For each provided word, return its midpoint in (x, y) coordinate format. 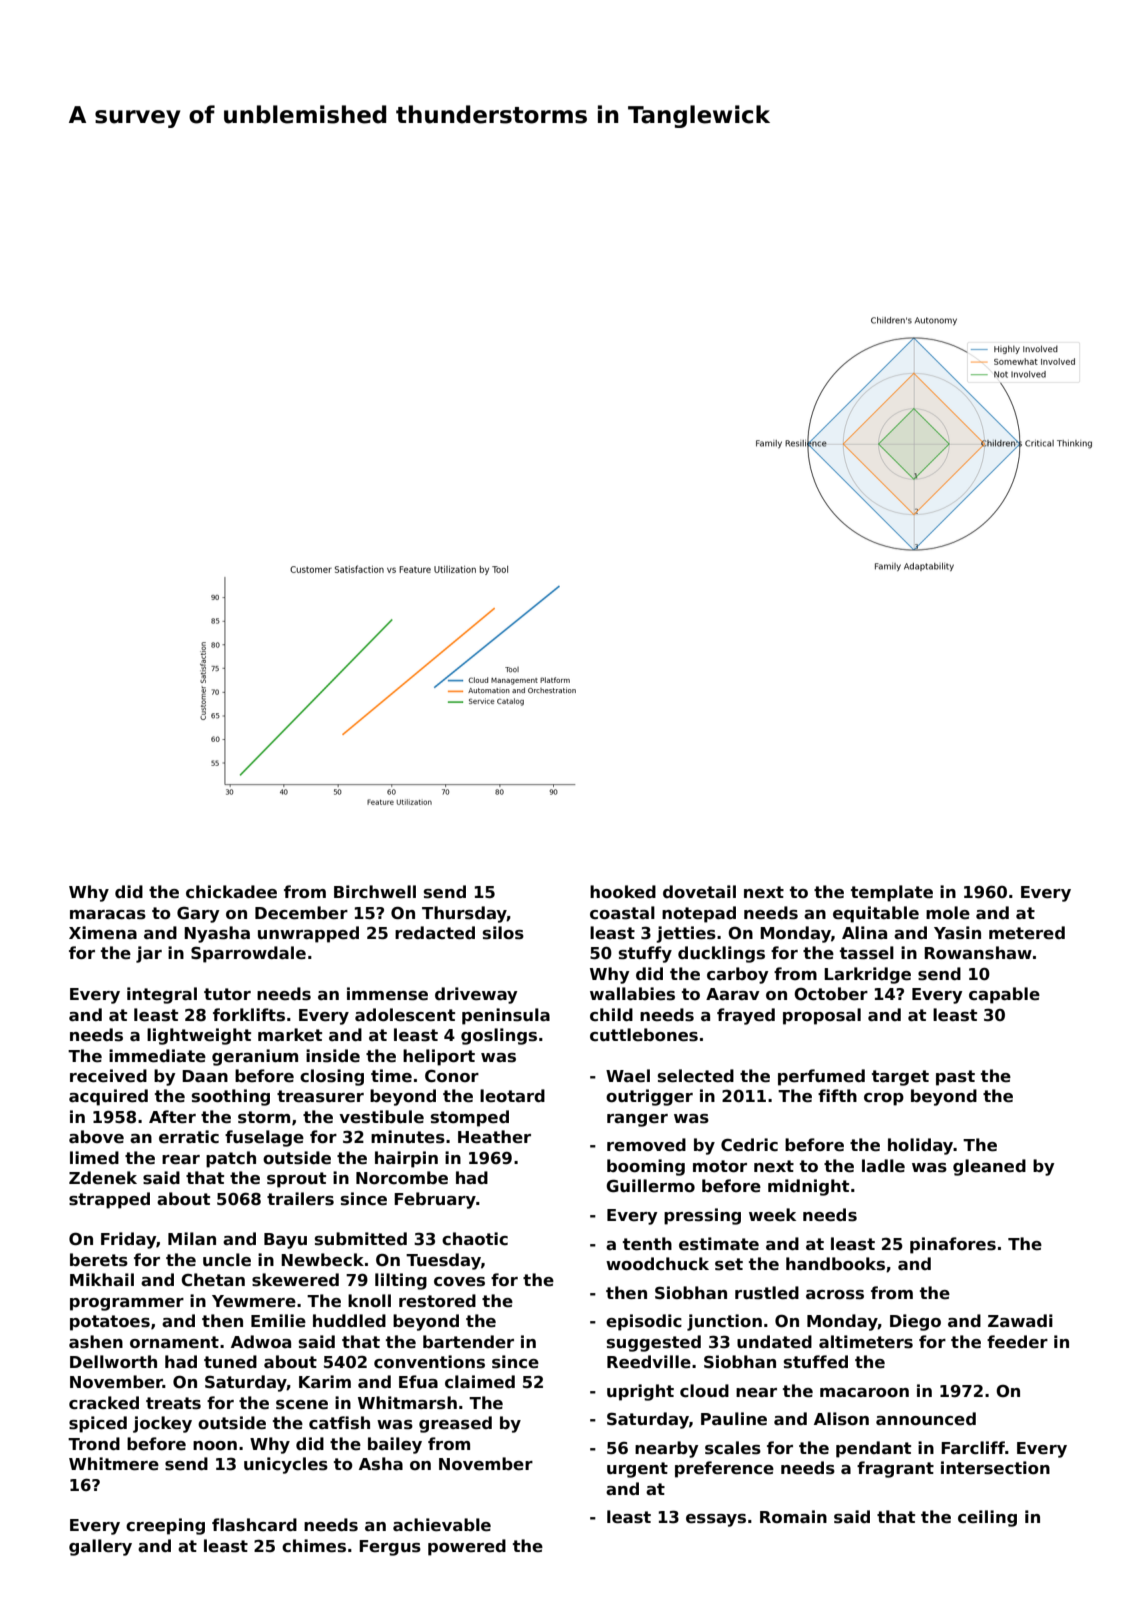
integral (162, 995)
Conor (452, 1076)
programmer (127, 1304)
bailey (395, 1445)
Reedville (649, 1362)
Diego (915, 1322)
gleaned (989, 1167)
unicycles (286, 1465)
